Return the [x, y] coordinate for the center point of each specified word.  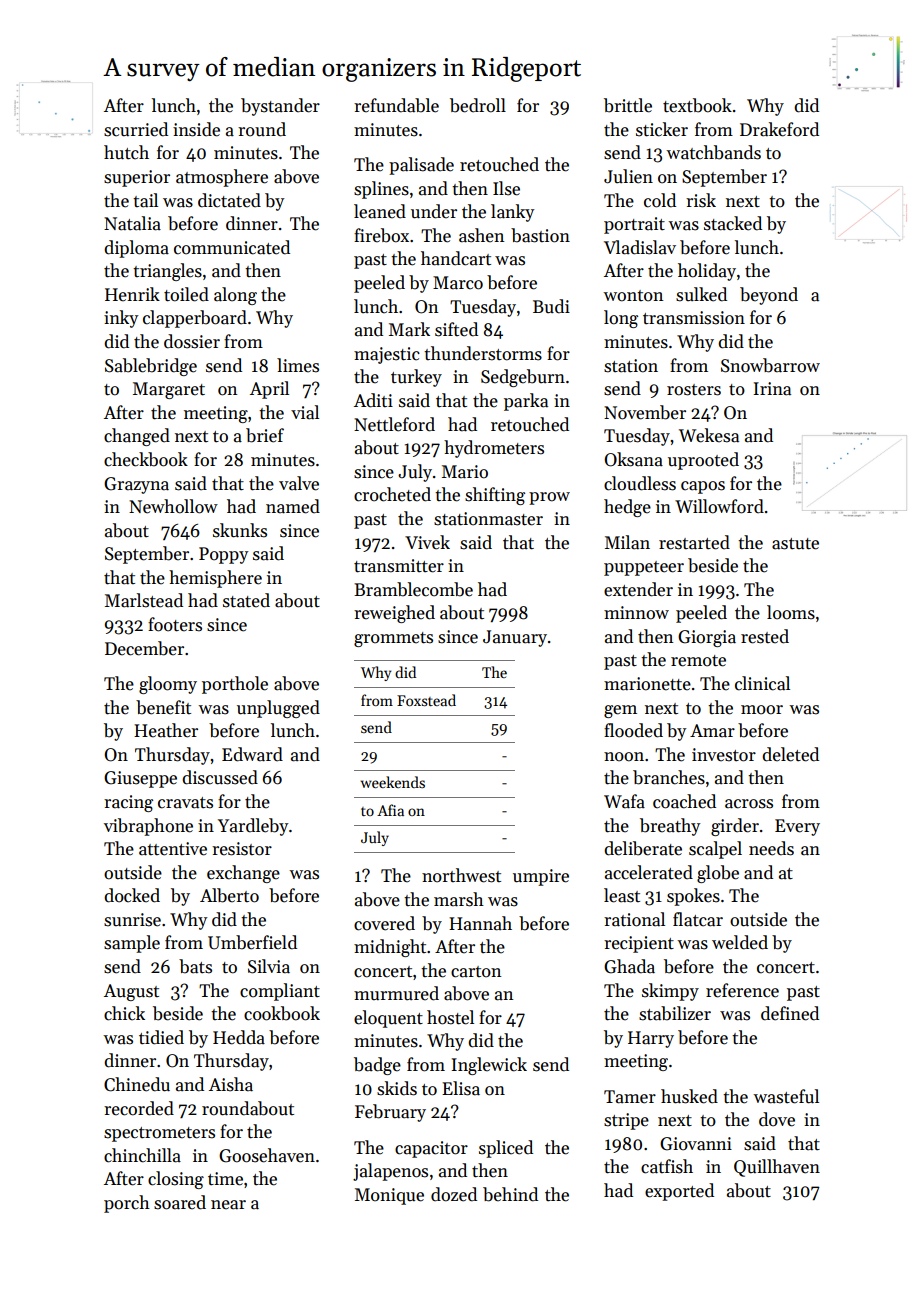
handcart [456, 258]
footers [175, 624]
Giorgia [707, 638]
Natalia [132, 223]
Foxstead [426, 700]
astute [795, 544]
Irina [772, 389]
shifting [495, 496]
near [228, 1205]
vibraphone [148, 827]
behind [510, 1194]
